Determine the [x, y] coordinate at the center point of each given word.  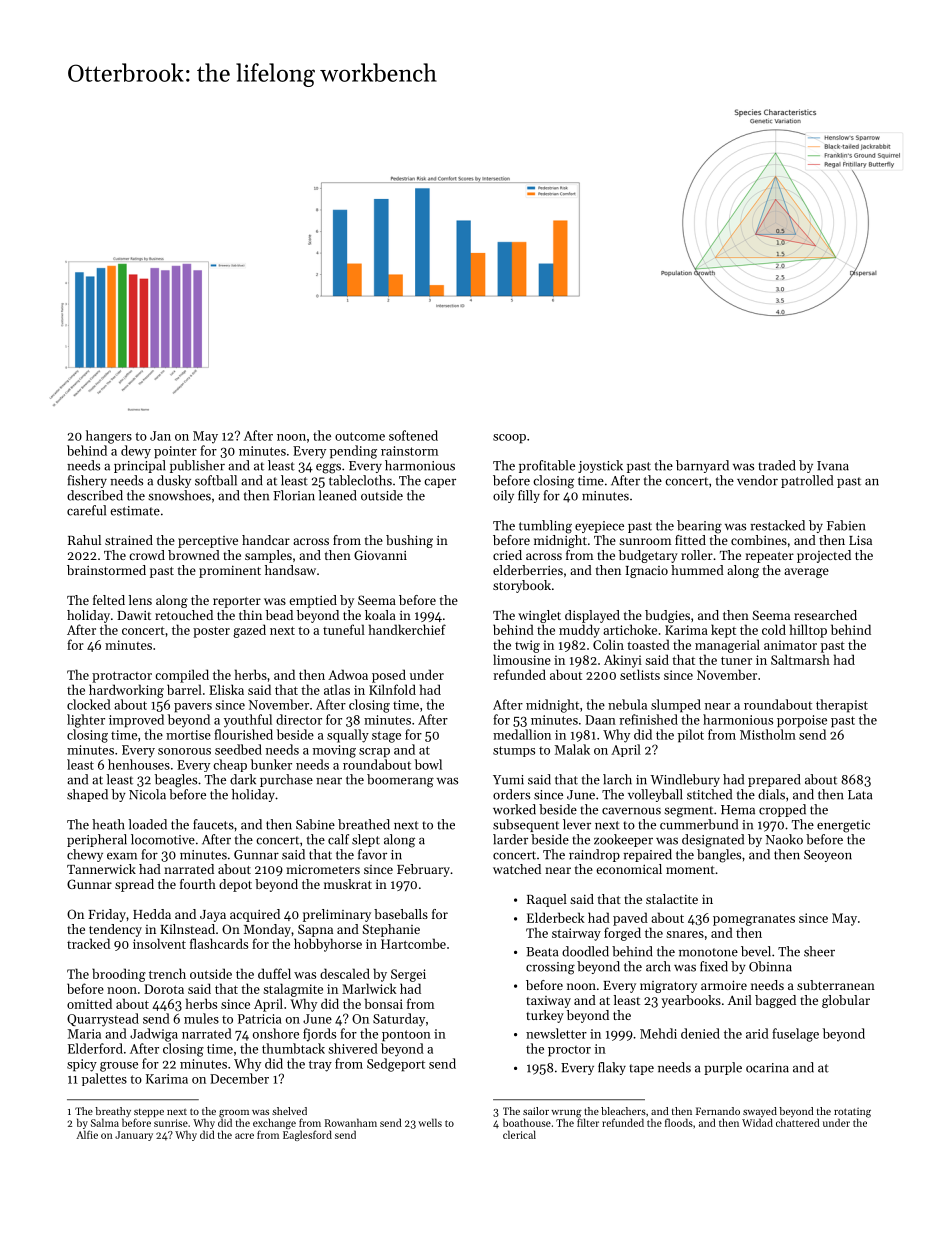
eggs [328, 468]
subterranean [836, 985]
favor [372, 854]
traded [777, 465]
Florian [294, 495]
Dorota [164, 989]
